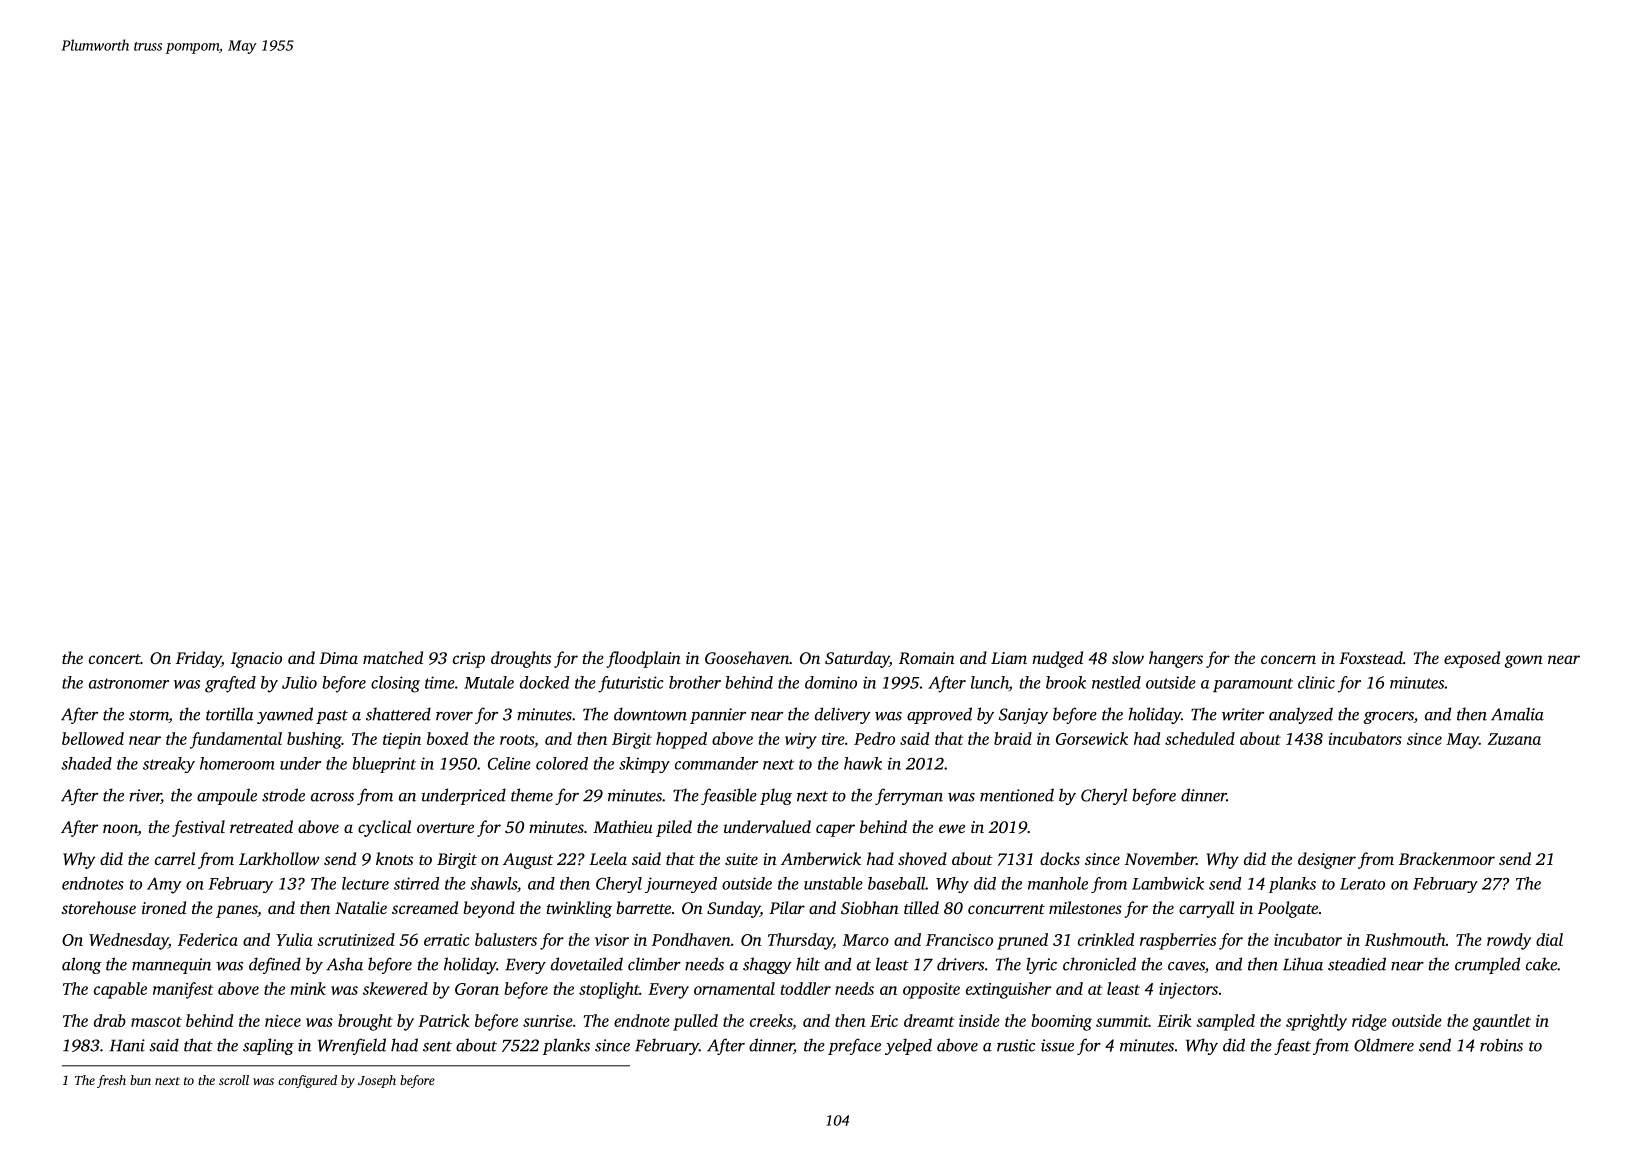 This page has height=1166, width=1650. Describe the element at coordinates (1514, 739) in the page. I see `Zuzana` at that location.
